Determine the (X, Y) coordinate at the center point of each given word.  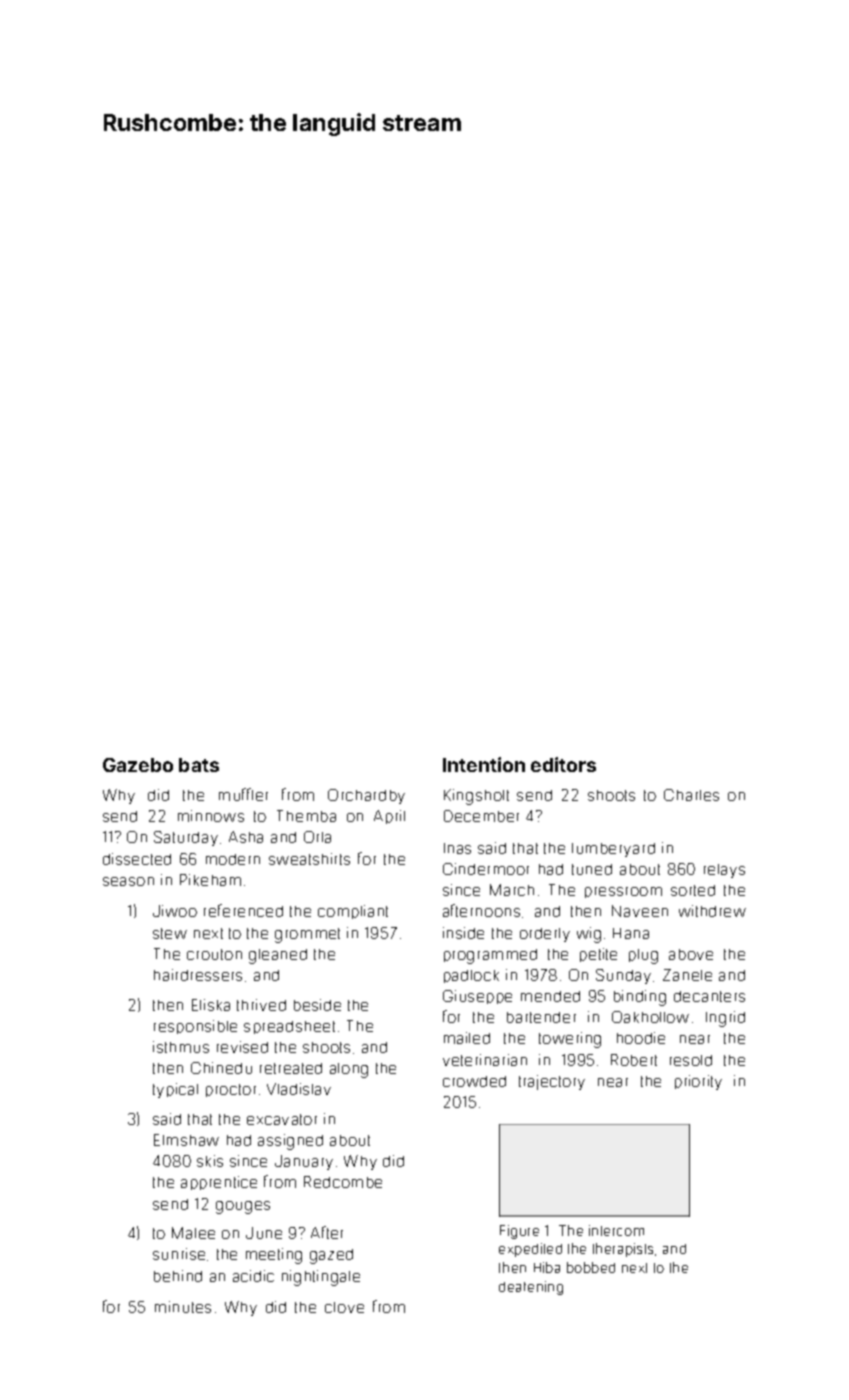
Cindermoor (486, 869)
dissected (137, 859)
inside (463, 933)
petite (598, 955)
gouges (243, 1207)
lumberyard (613, 850)
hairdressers (198, 975)
